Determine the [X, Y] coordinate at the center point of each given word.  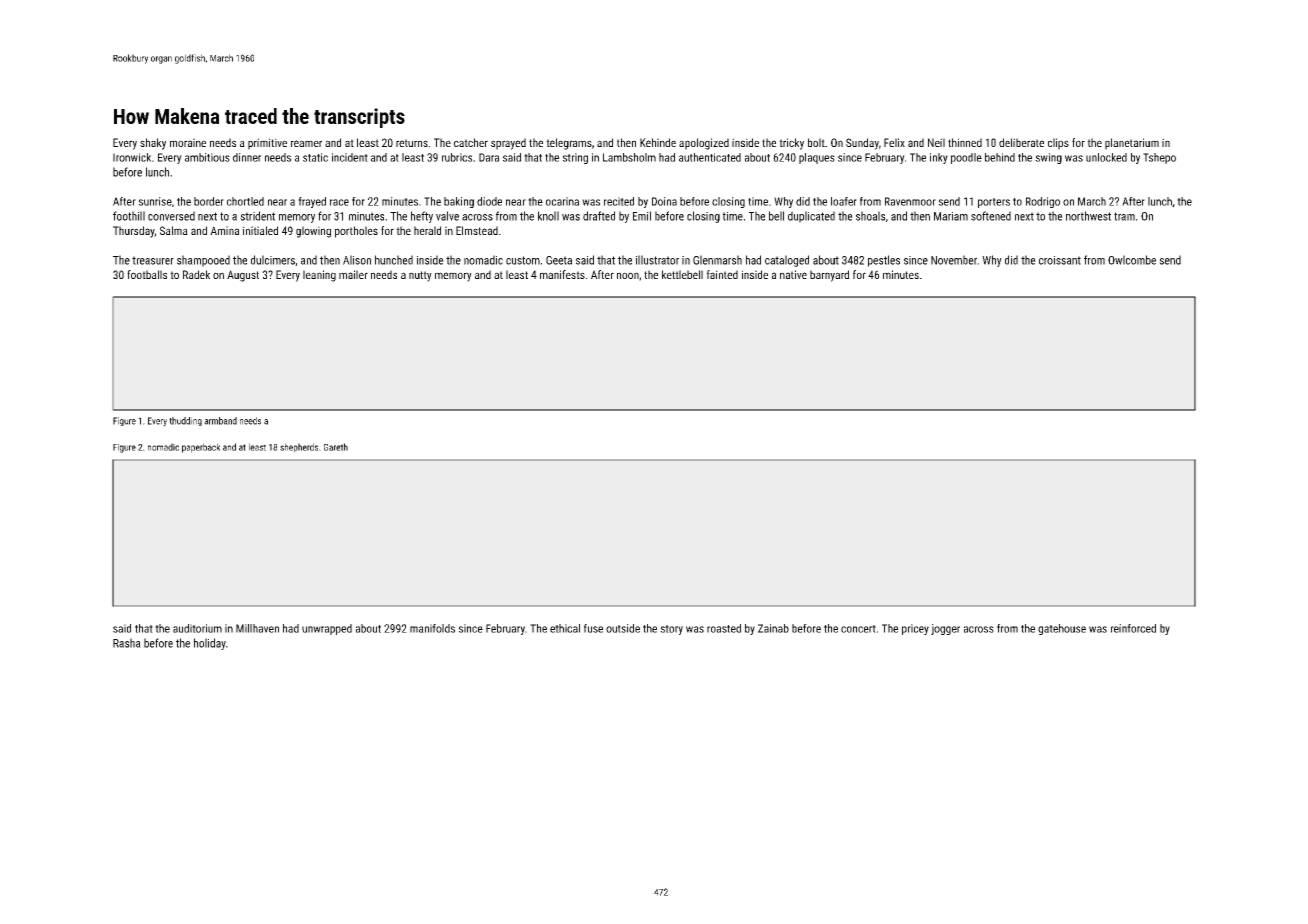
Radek [196, 274]
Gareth [336, 447]
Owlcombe [1132, 260]
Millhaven [257, 628]
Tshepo [1159, 158]
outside [623, 628]
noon [628, 275]
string [575, 158]
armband [220, 421]
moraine [188, 142]
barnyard [829, 276]
